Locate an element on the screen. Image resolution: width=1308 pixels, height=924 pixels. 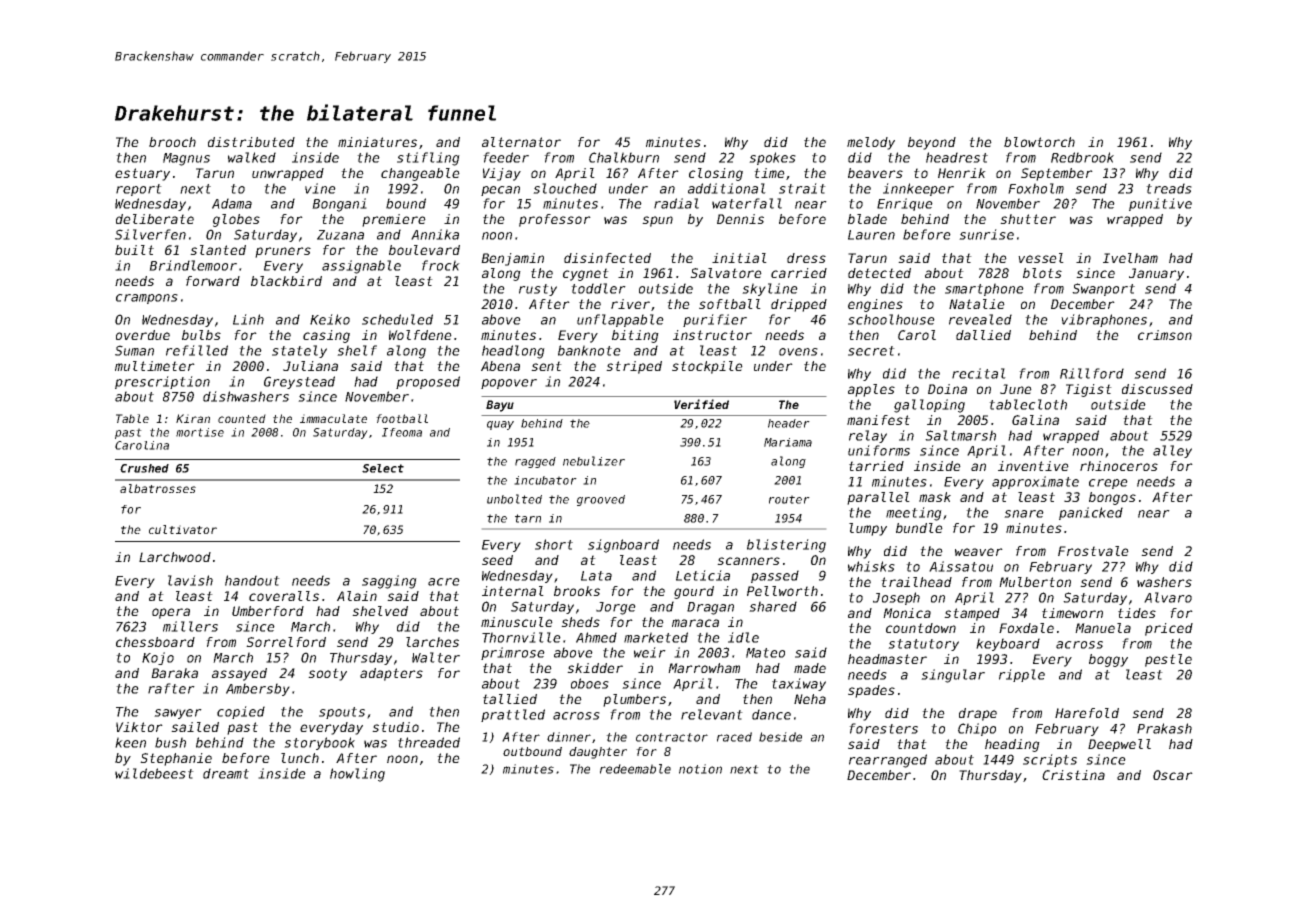
panicked is located at coordinates (1091, 513).
